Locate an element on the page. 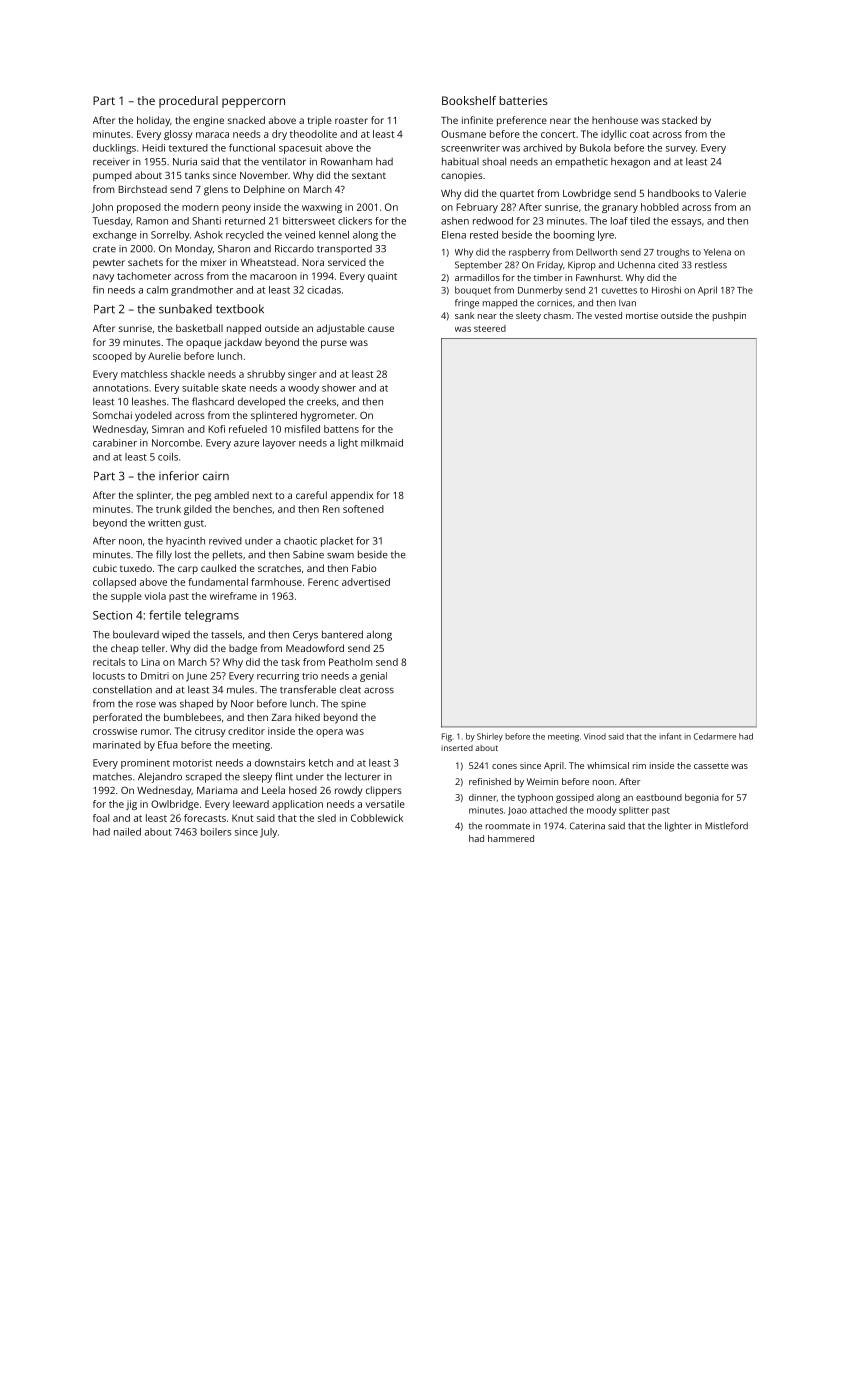 This page has height=1400, width=849. vested is located at coordinates (608, 315).
